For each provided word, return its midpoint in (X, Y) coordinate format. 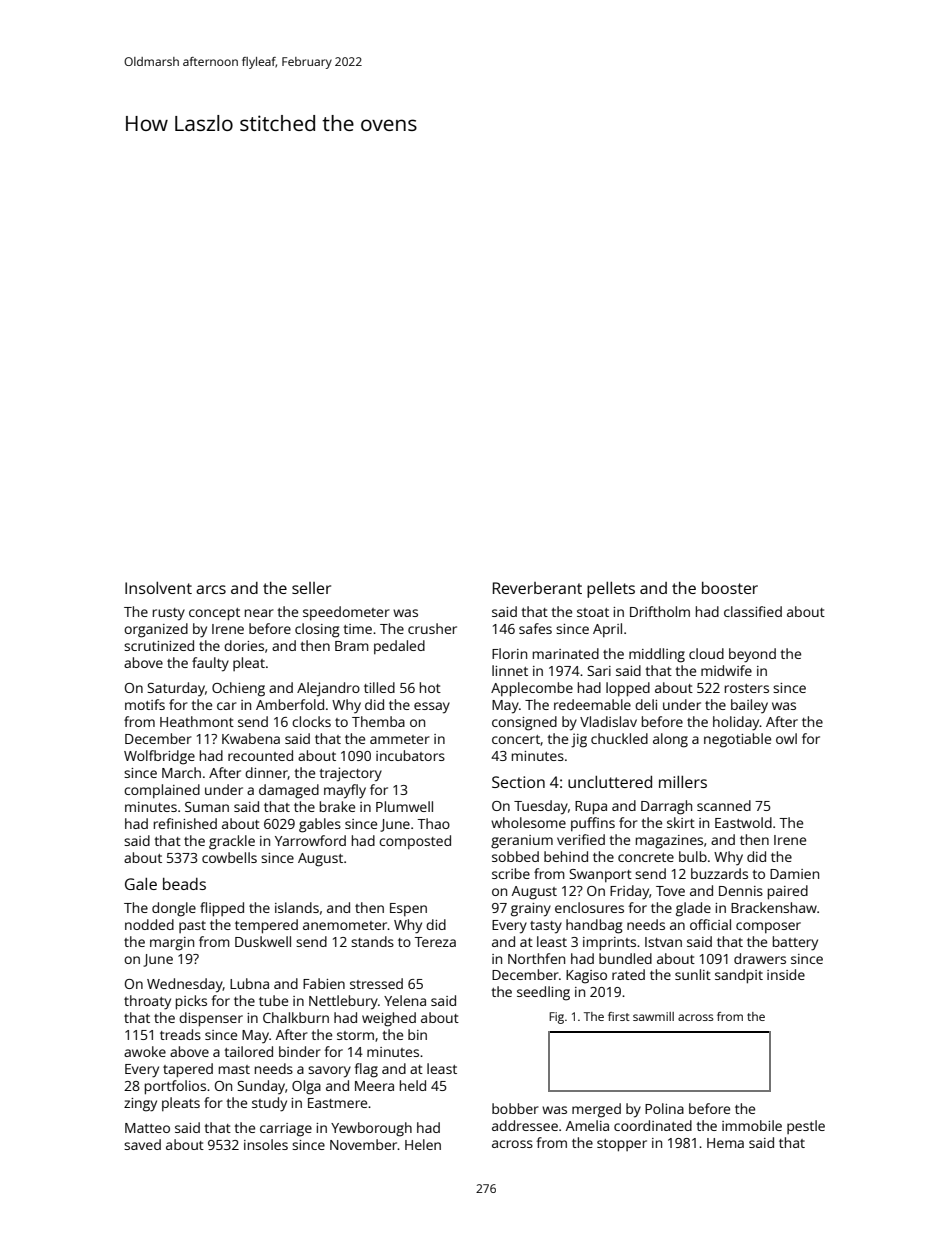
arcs (211, 589)
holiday (736, 723)
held (413, 1085)
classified (753, 611)
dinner (266, 773)
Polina (664, 1108)
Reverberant (537, 588)
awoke (145, 1051)
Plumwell (404, 806)
